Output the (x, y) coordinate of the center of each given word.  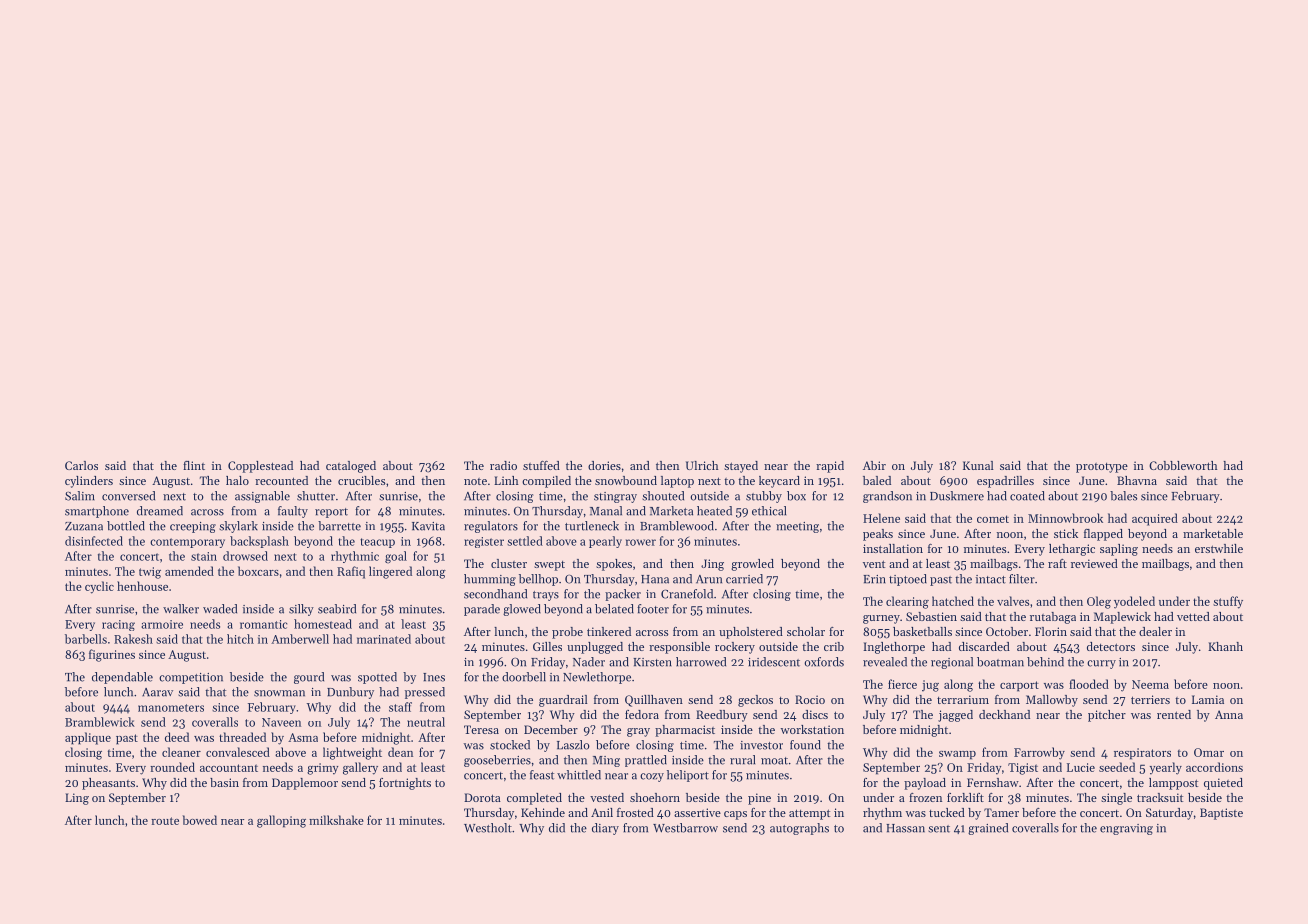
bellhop (538, 580)
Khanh (1225, 646)
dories (604, 465)
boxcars (258, 571)
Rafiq (351, 572)
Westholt (488, 828)
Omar (1209, 752)
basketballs (922, 631)
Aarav (157, 692)
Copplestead (260, 467)
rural (742, 760)
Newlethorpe (597, 678)
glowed (522, 610)
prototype (1102, 468)
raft (1057, 563)
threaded (242, 737)
